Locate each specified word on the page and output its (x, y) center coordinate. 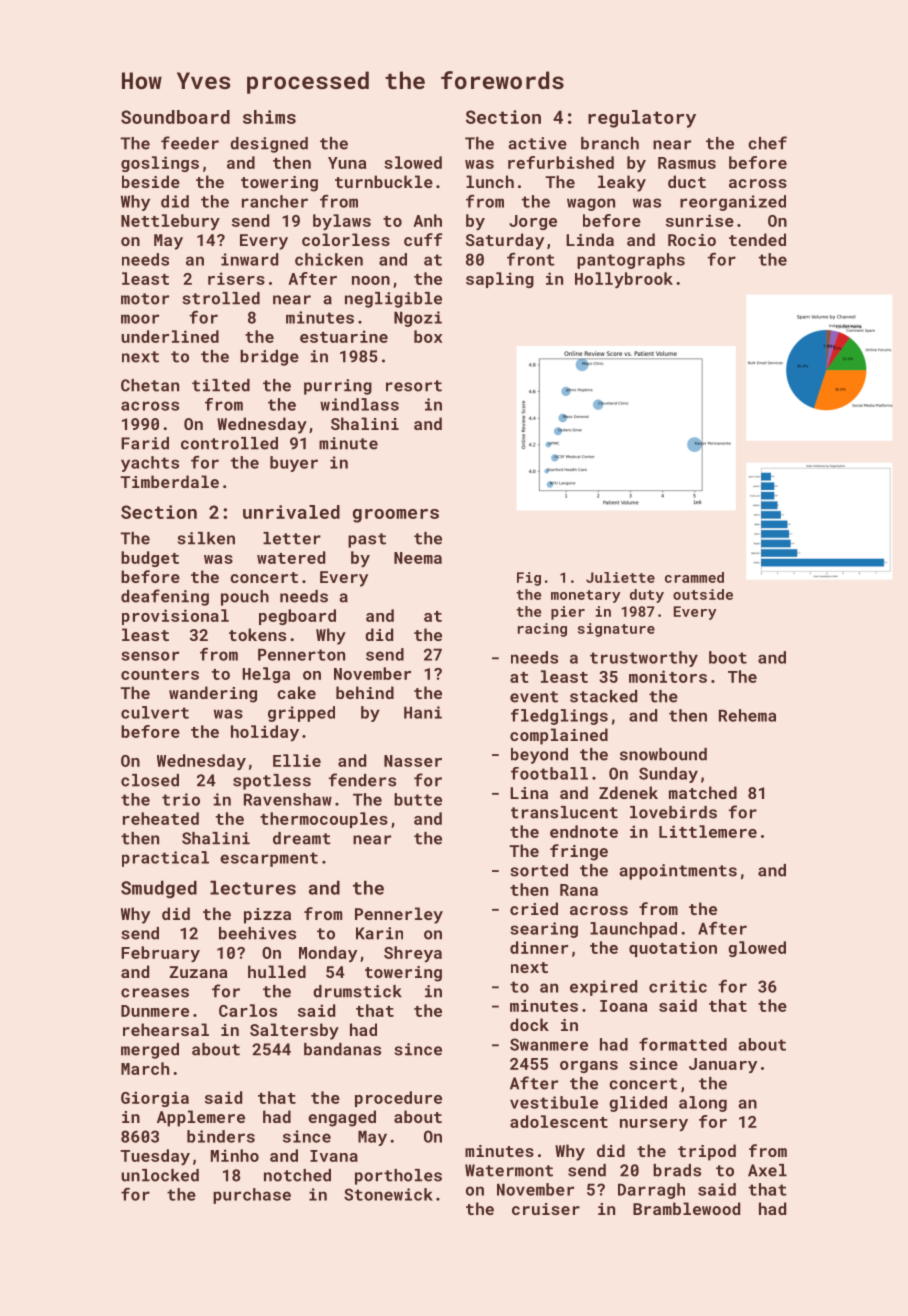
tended (757, 239)
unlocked (160, 1175)
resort (414, 386)
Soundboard (175, 117)
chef (767, 143)
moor (140, 319)
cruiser (546, 1209)
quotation (673, 949)
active (537, 143)
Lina (529, 793)
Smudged (159, 889)
